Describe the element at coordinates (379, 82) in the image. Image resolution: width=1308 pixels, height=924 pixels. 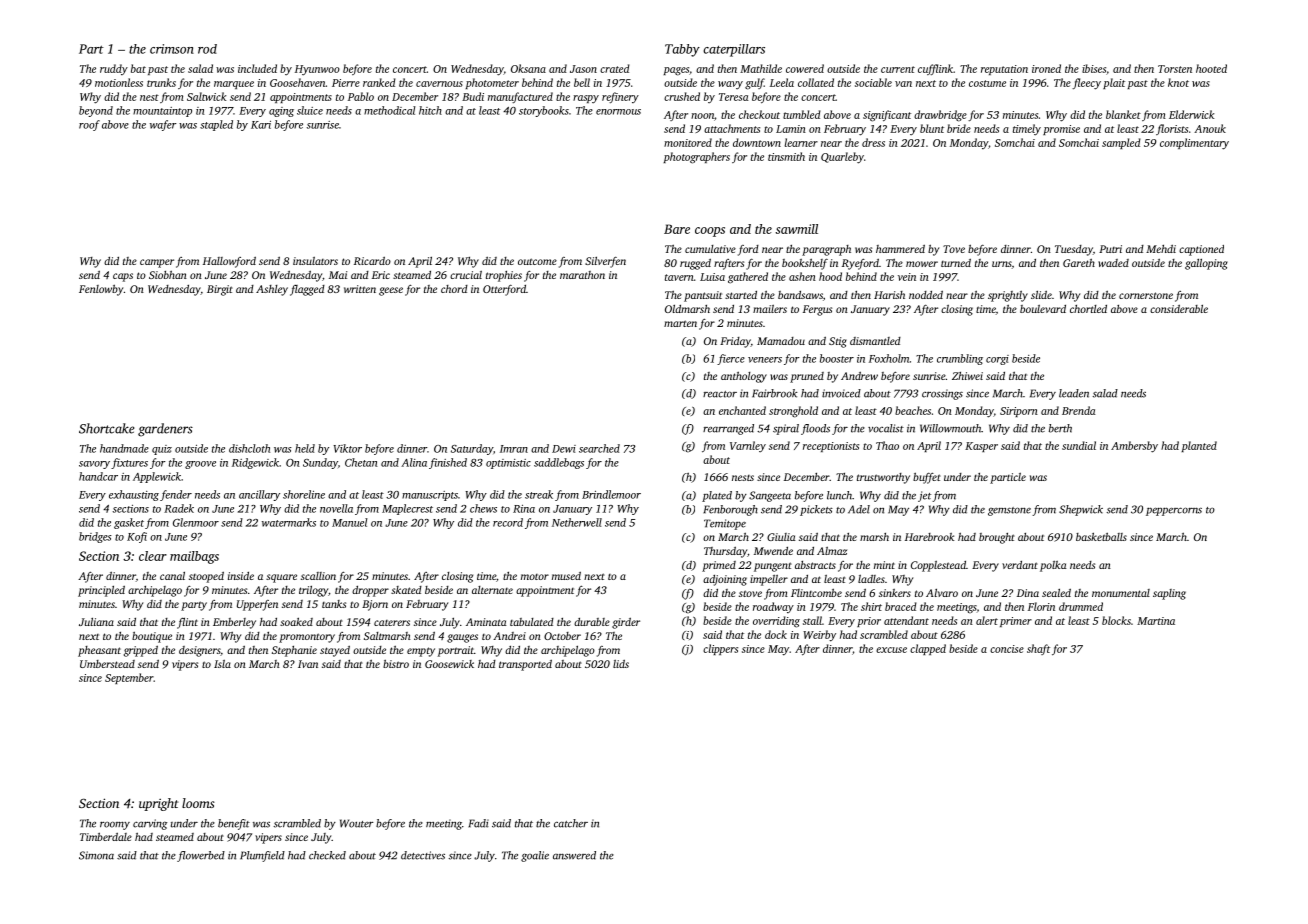
I see `ranked` at that location.
